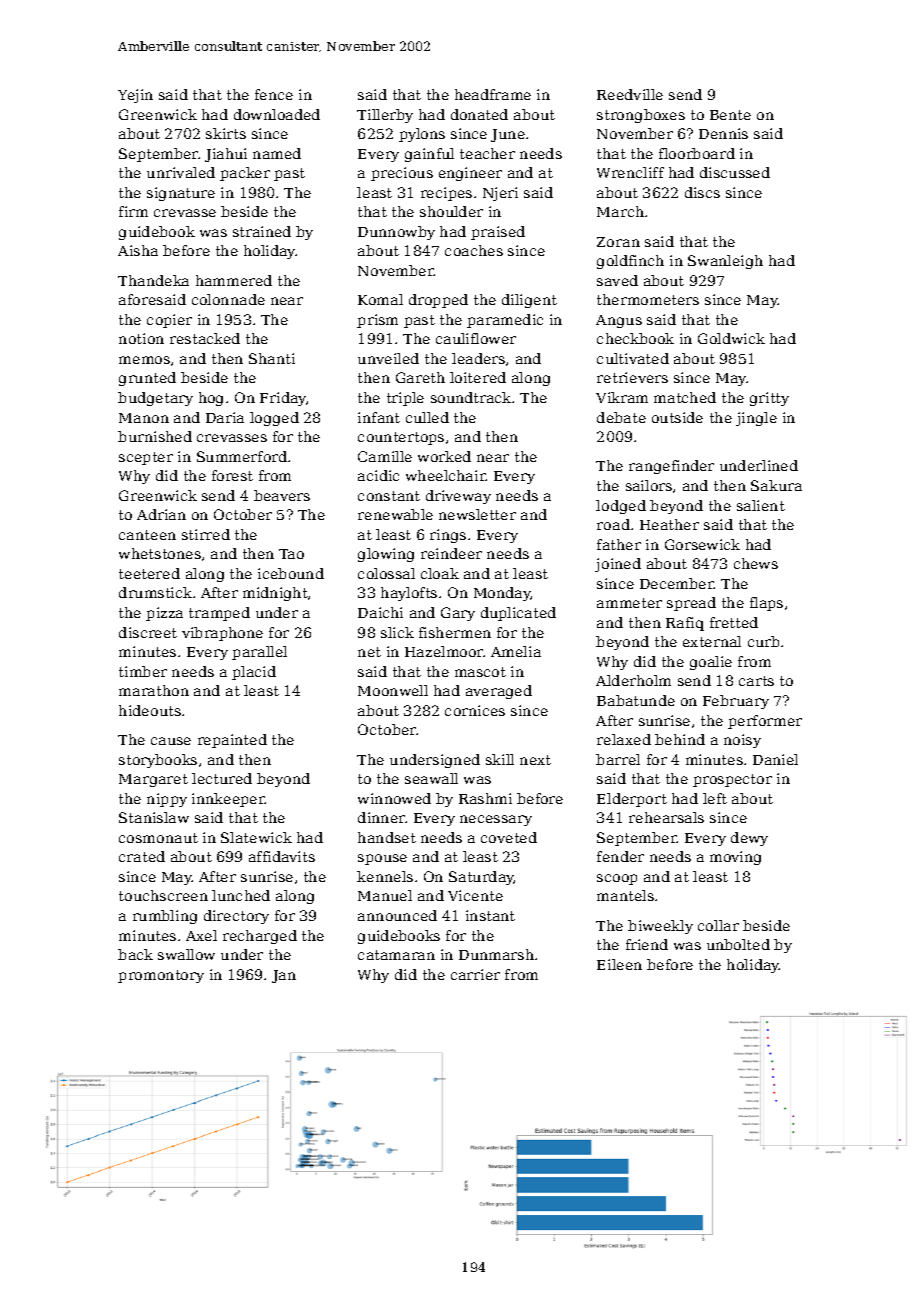  What do you see at coordinates (725, 262) in the screenshot?
I see `Swanleigh` at bounding box center [725, 262].
